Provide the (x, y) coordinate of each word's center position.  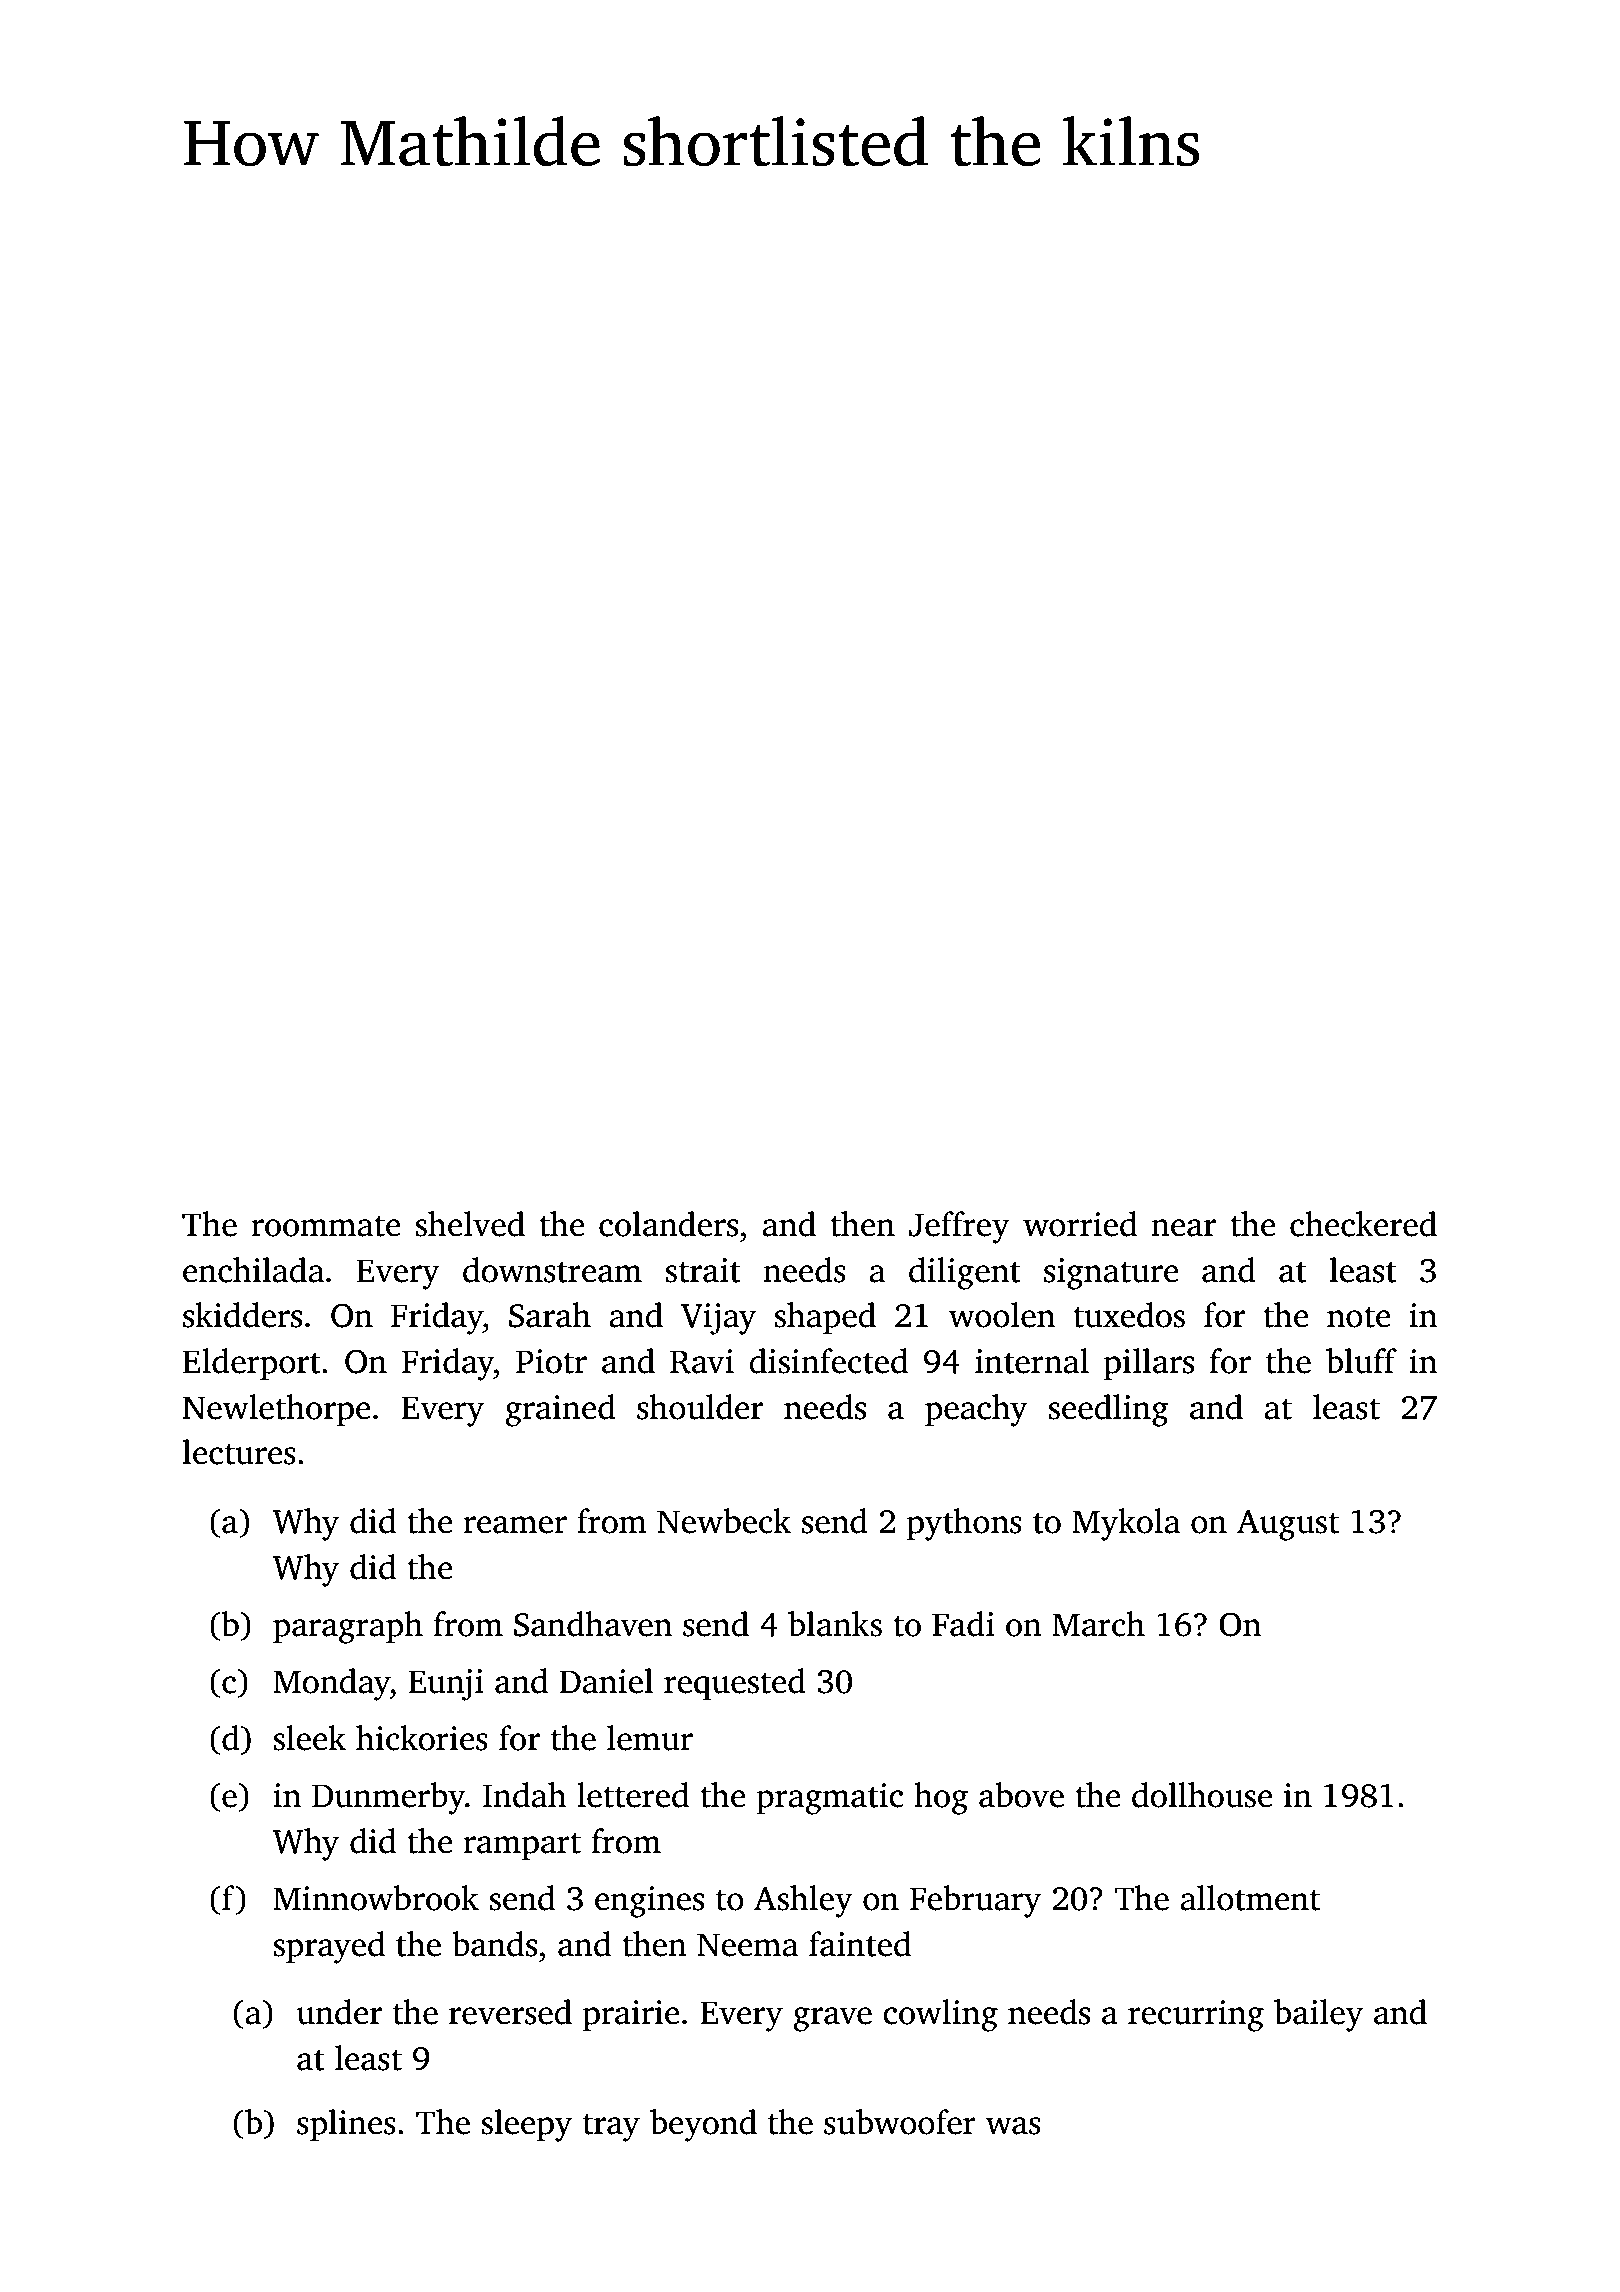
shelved (470, 1224)
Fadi (963, 1624)
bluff (1361, 1361)
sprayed (329, 1947)
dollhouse (1202, 1795)
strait (703, 1270)
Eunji (446, 1685)
